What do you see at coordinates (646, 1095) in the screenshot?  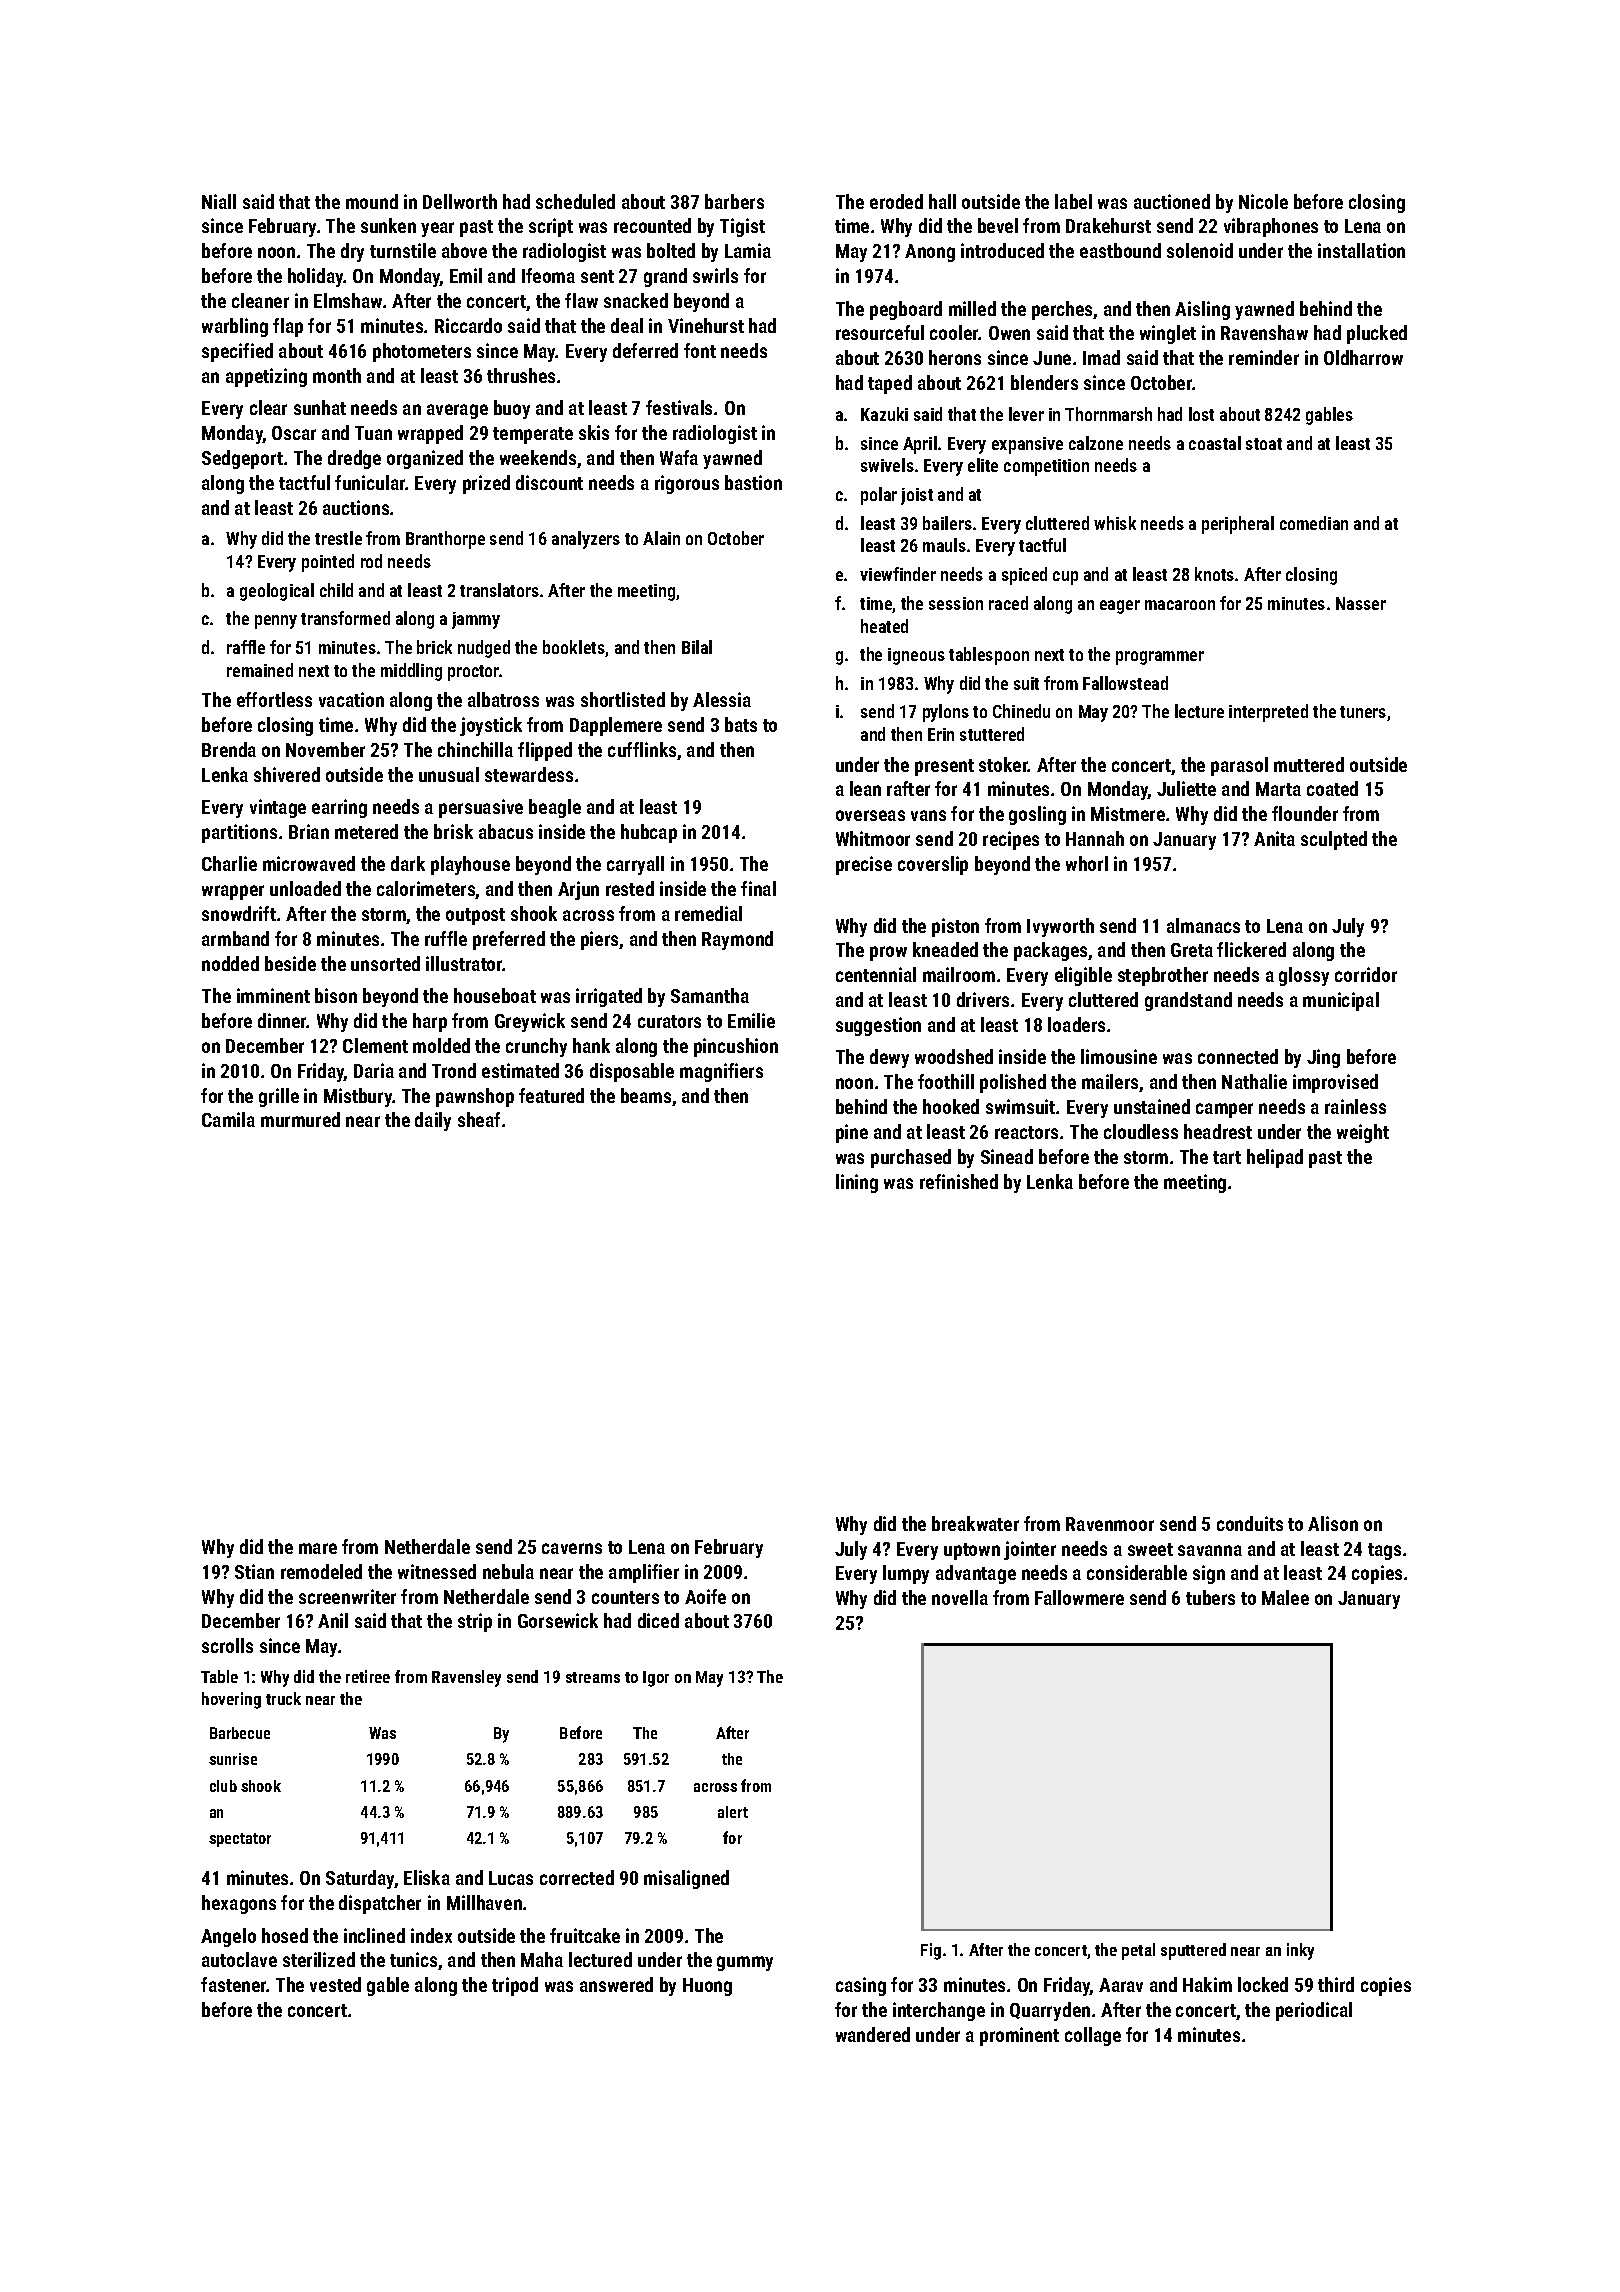 I see `beams` at bounding box center [646, 1095].
